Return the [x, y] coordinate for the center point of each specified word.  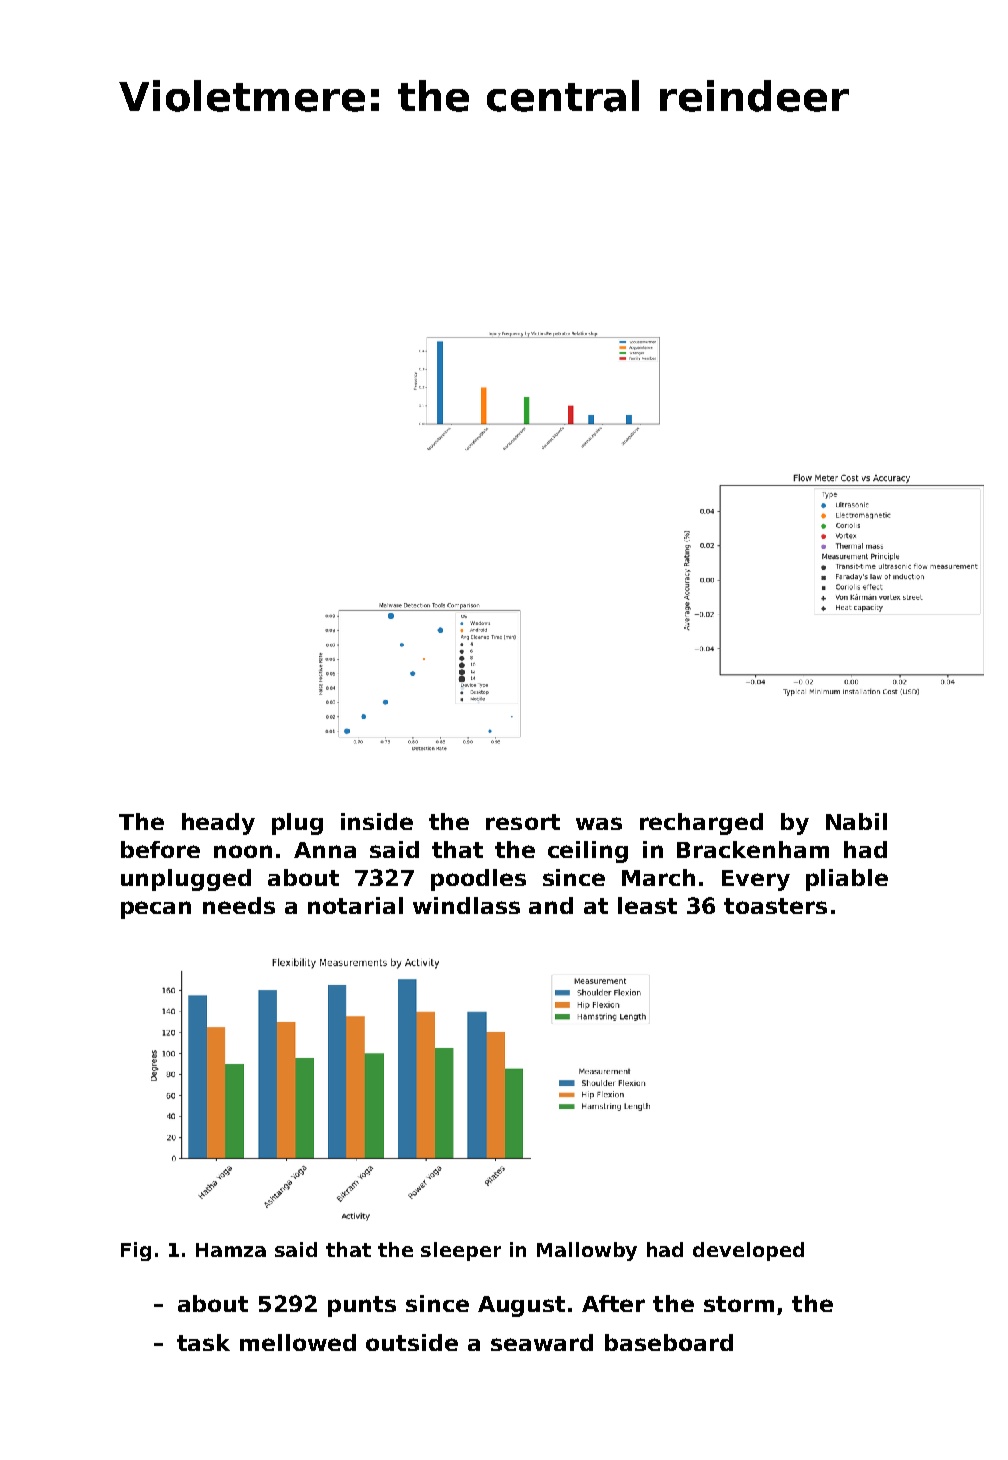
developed [748, 1251]
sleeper [461, 1251]
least [647, 905]
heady [218, 824]
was [599, 823]
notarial [355, 905]
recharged [701, 824]
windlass [466, 905]
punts [362, 1306]
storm [739, 1304]
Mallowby [587, 1251]
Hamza [231, 1250]
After [613, 1303]
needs [239, 905]
